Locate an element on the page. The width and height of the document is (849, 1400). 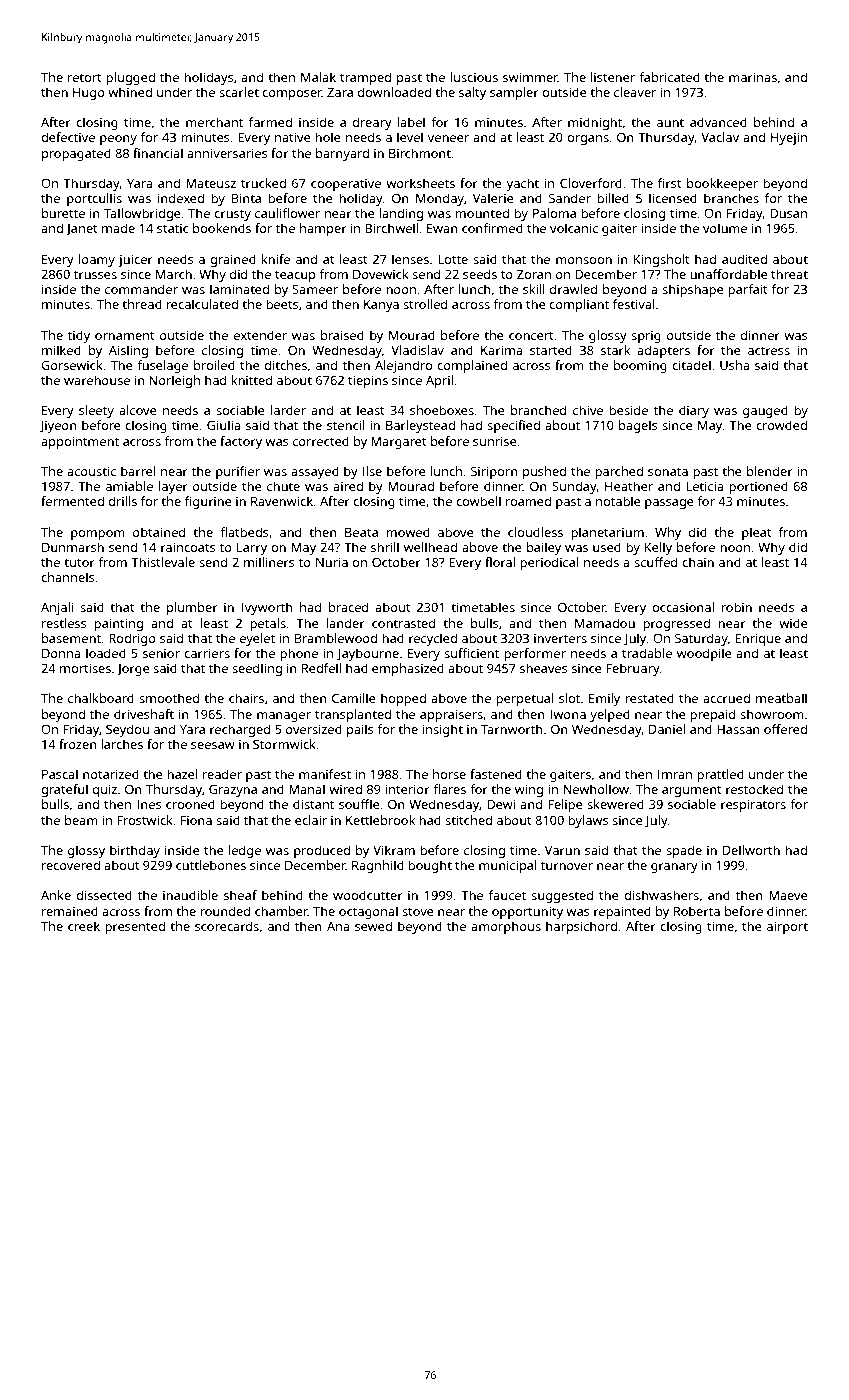
retort is located at coordinates (85, 77).
